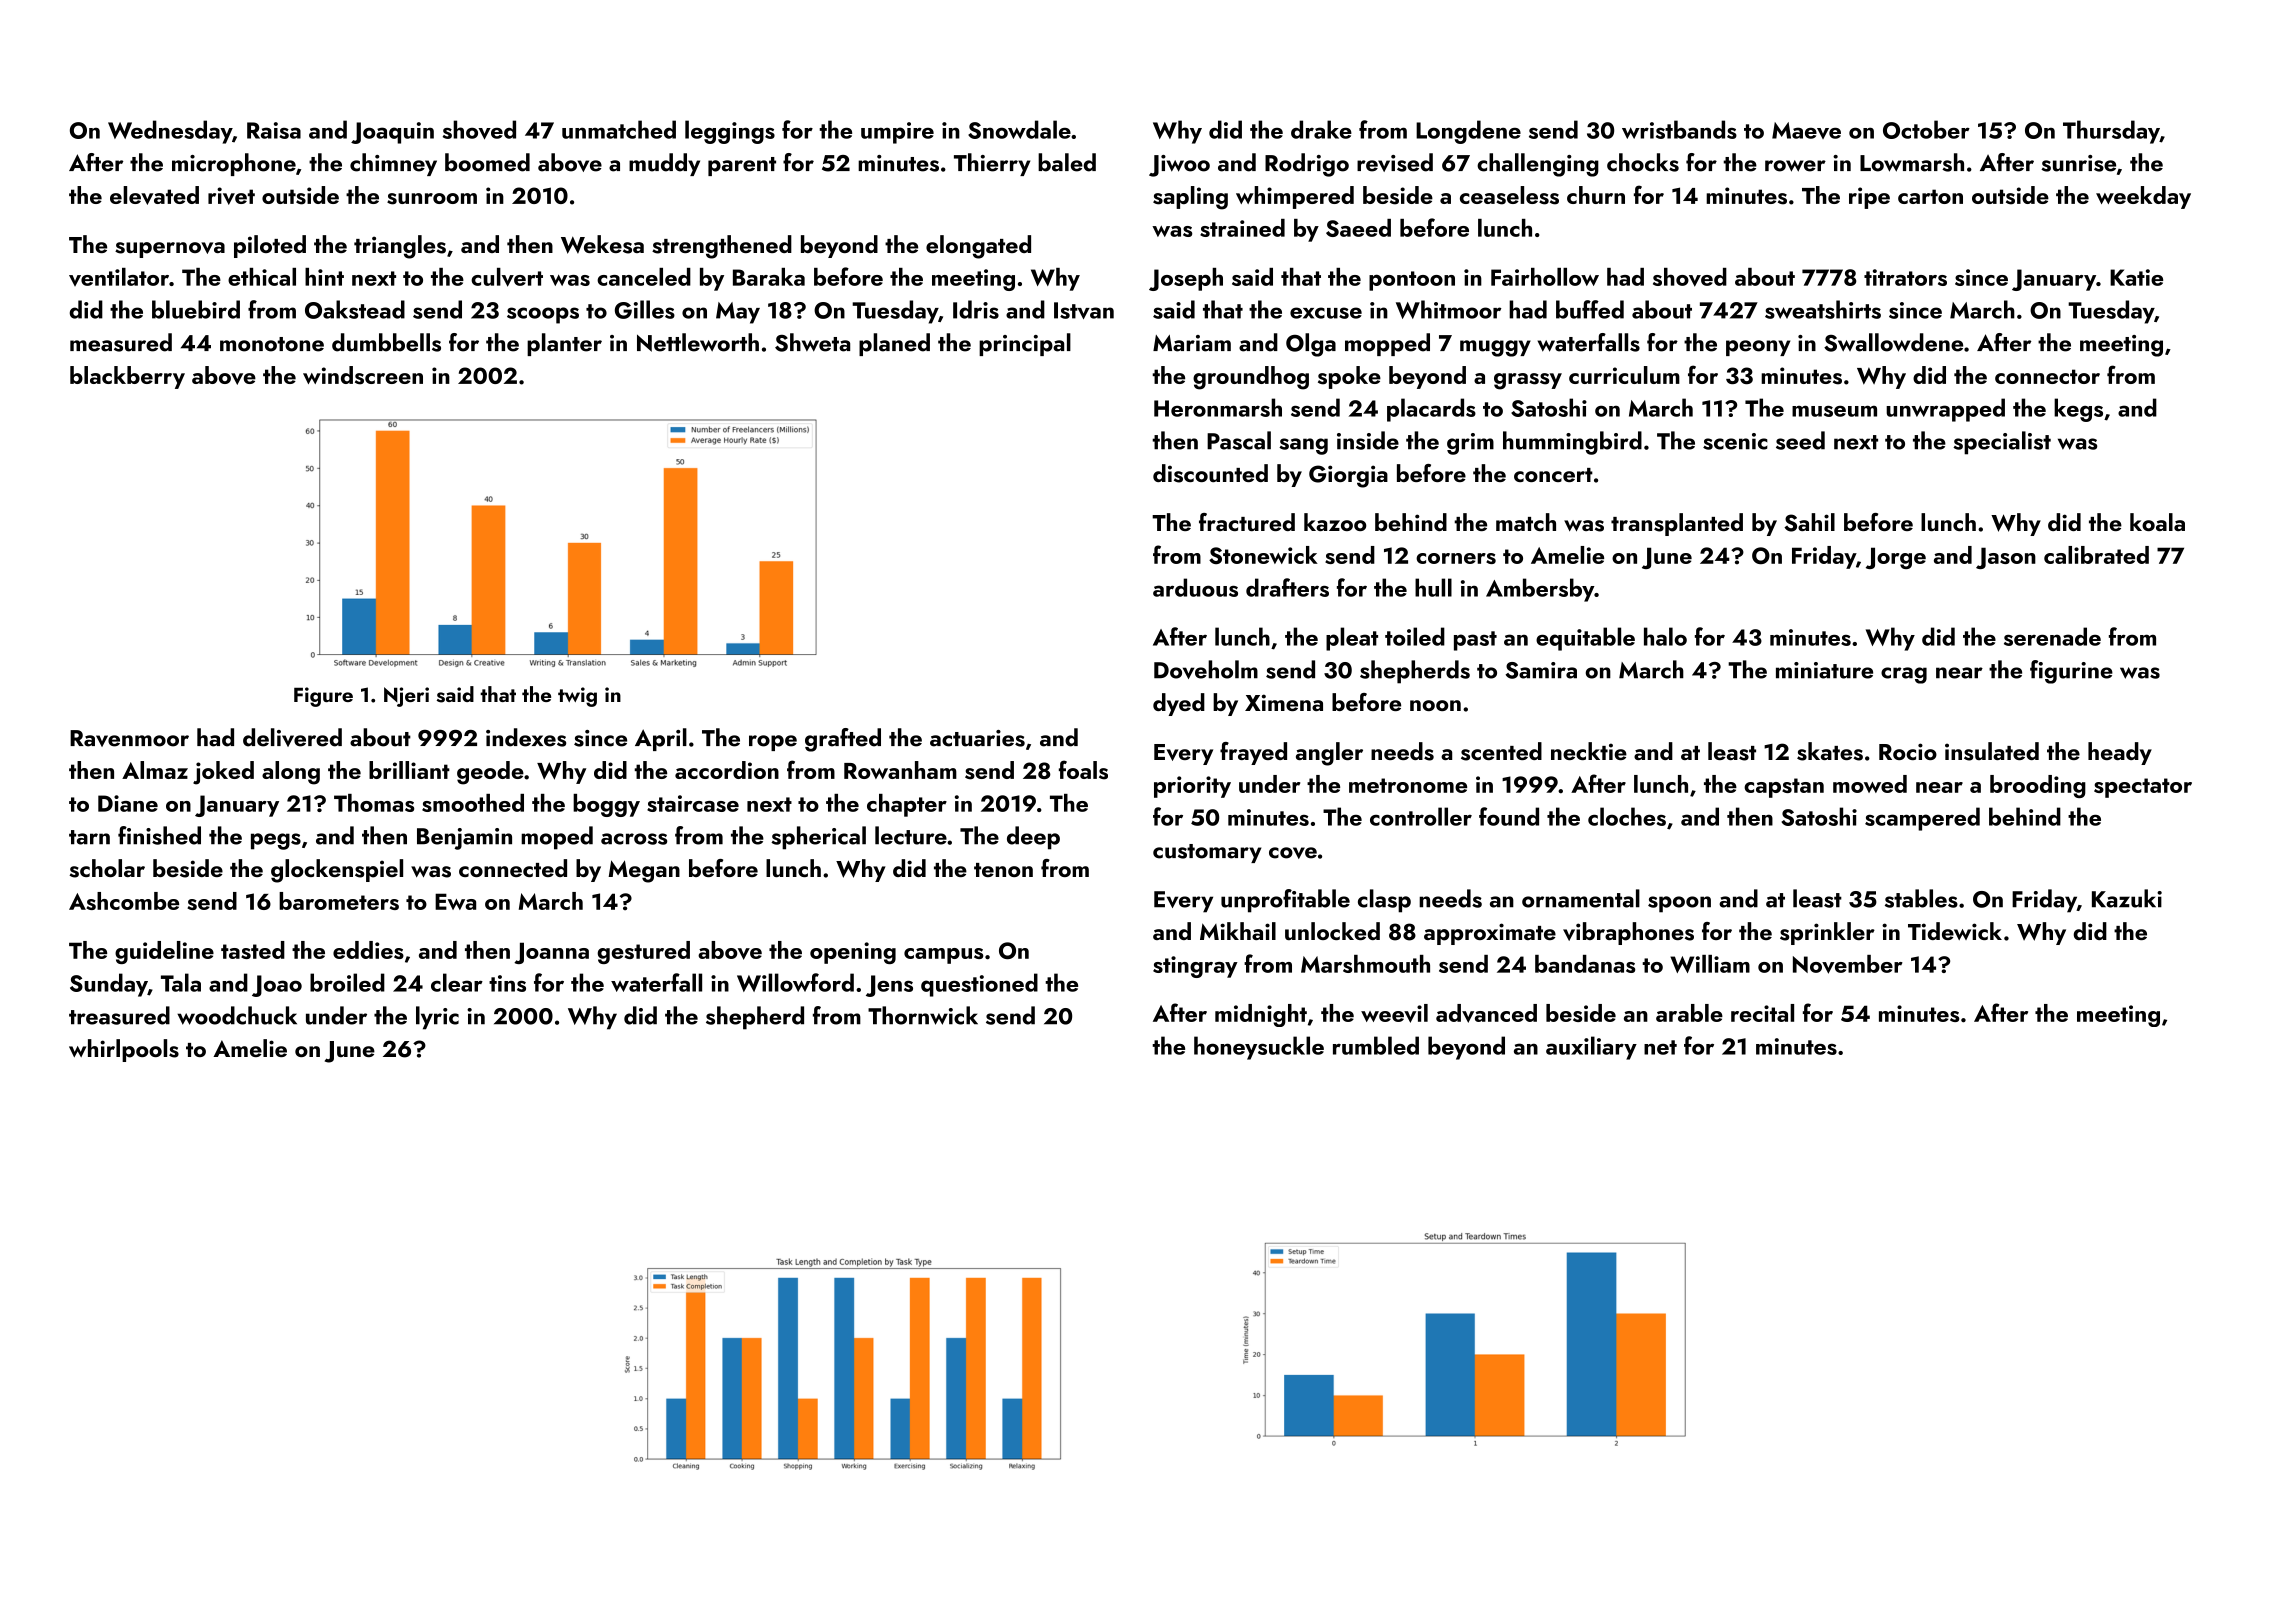  Describe the element at coordinates (363, 375) in the screenshot. I see `windscreen` at that location.
